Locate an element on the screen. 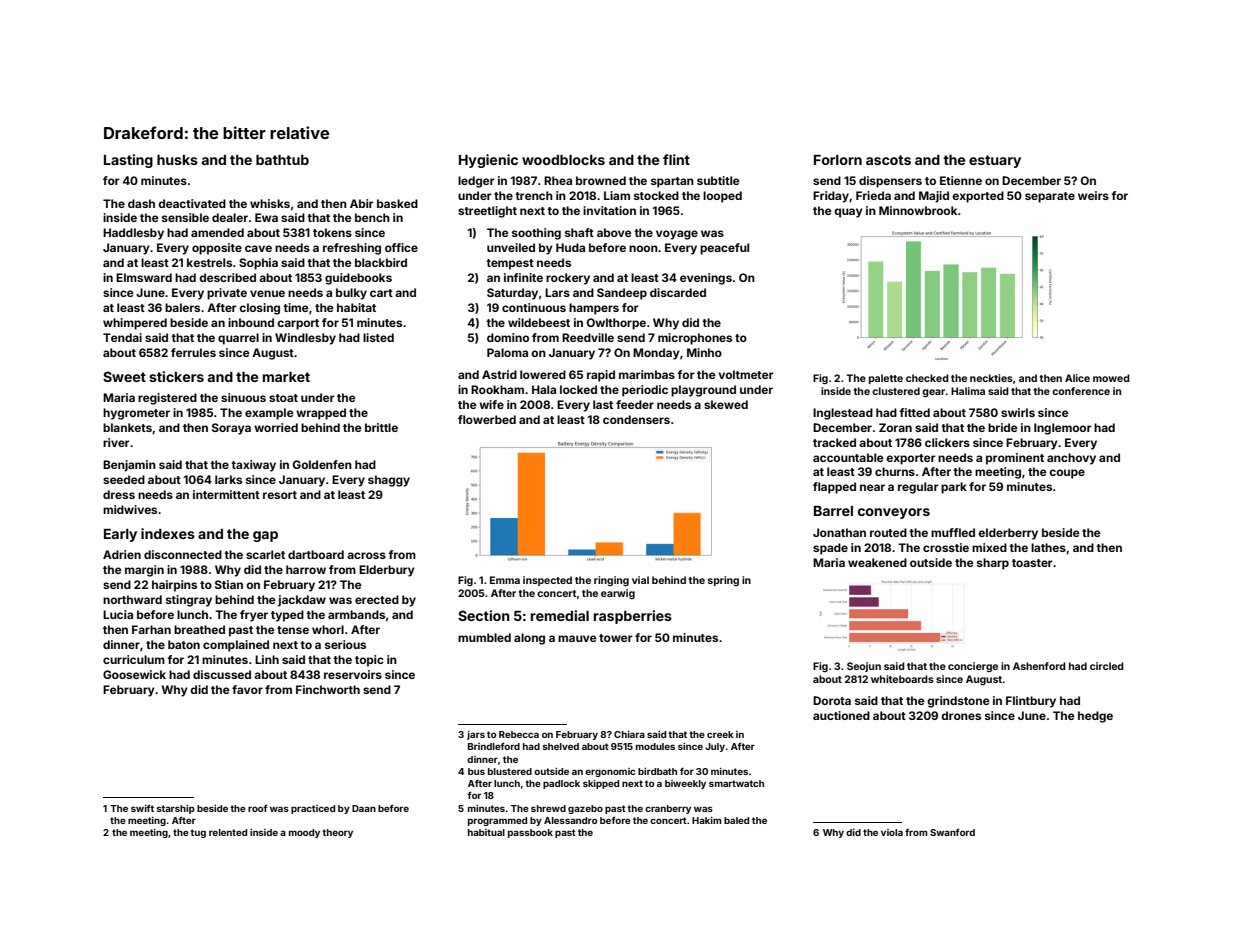  concierge is located at coordinates (973, 667).
